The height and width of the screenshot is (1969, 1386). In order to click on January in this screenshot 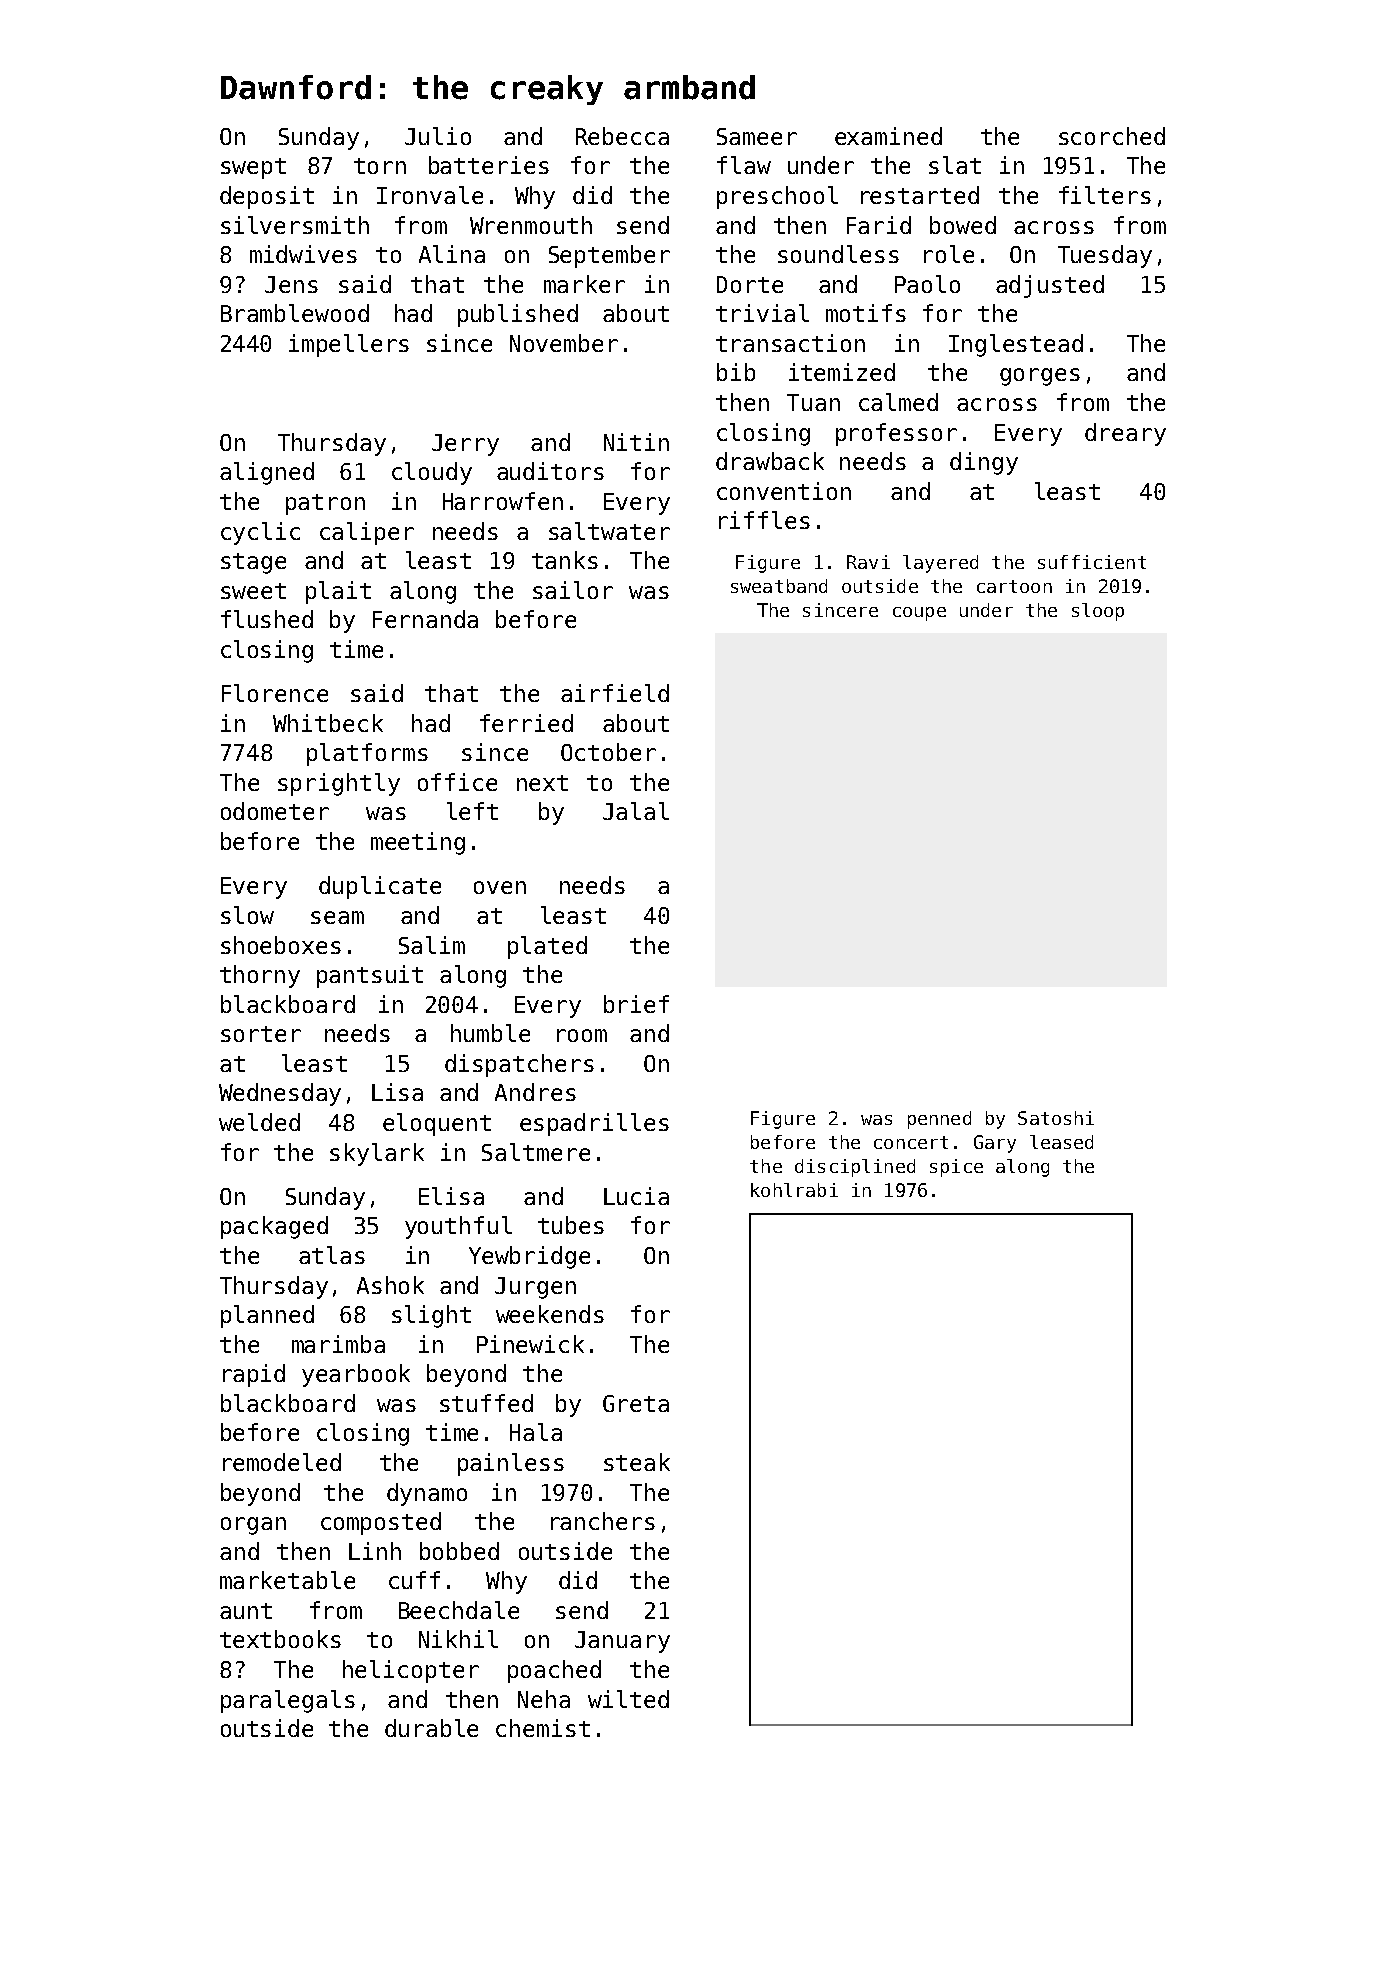, I will do `click(622, 1642)`.
